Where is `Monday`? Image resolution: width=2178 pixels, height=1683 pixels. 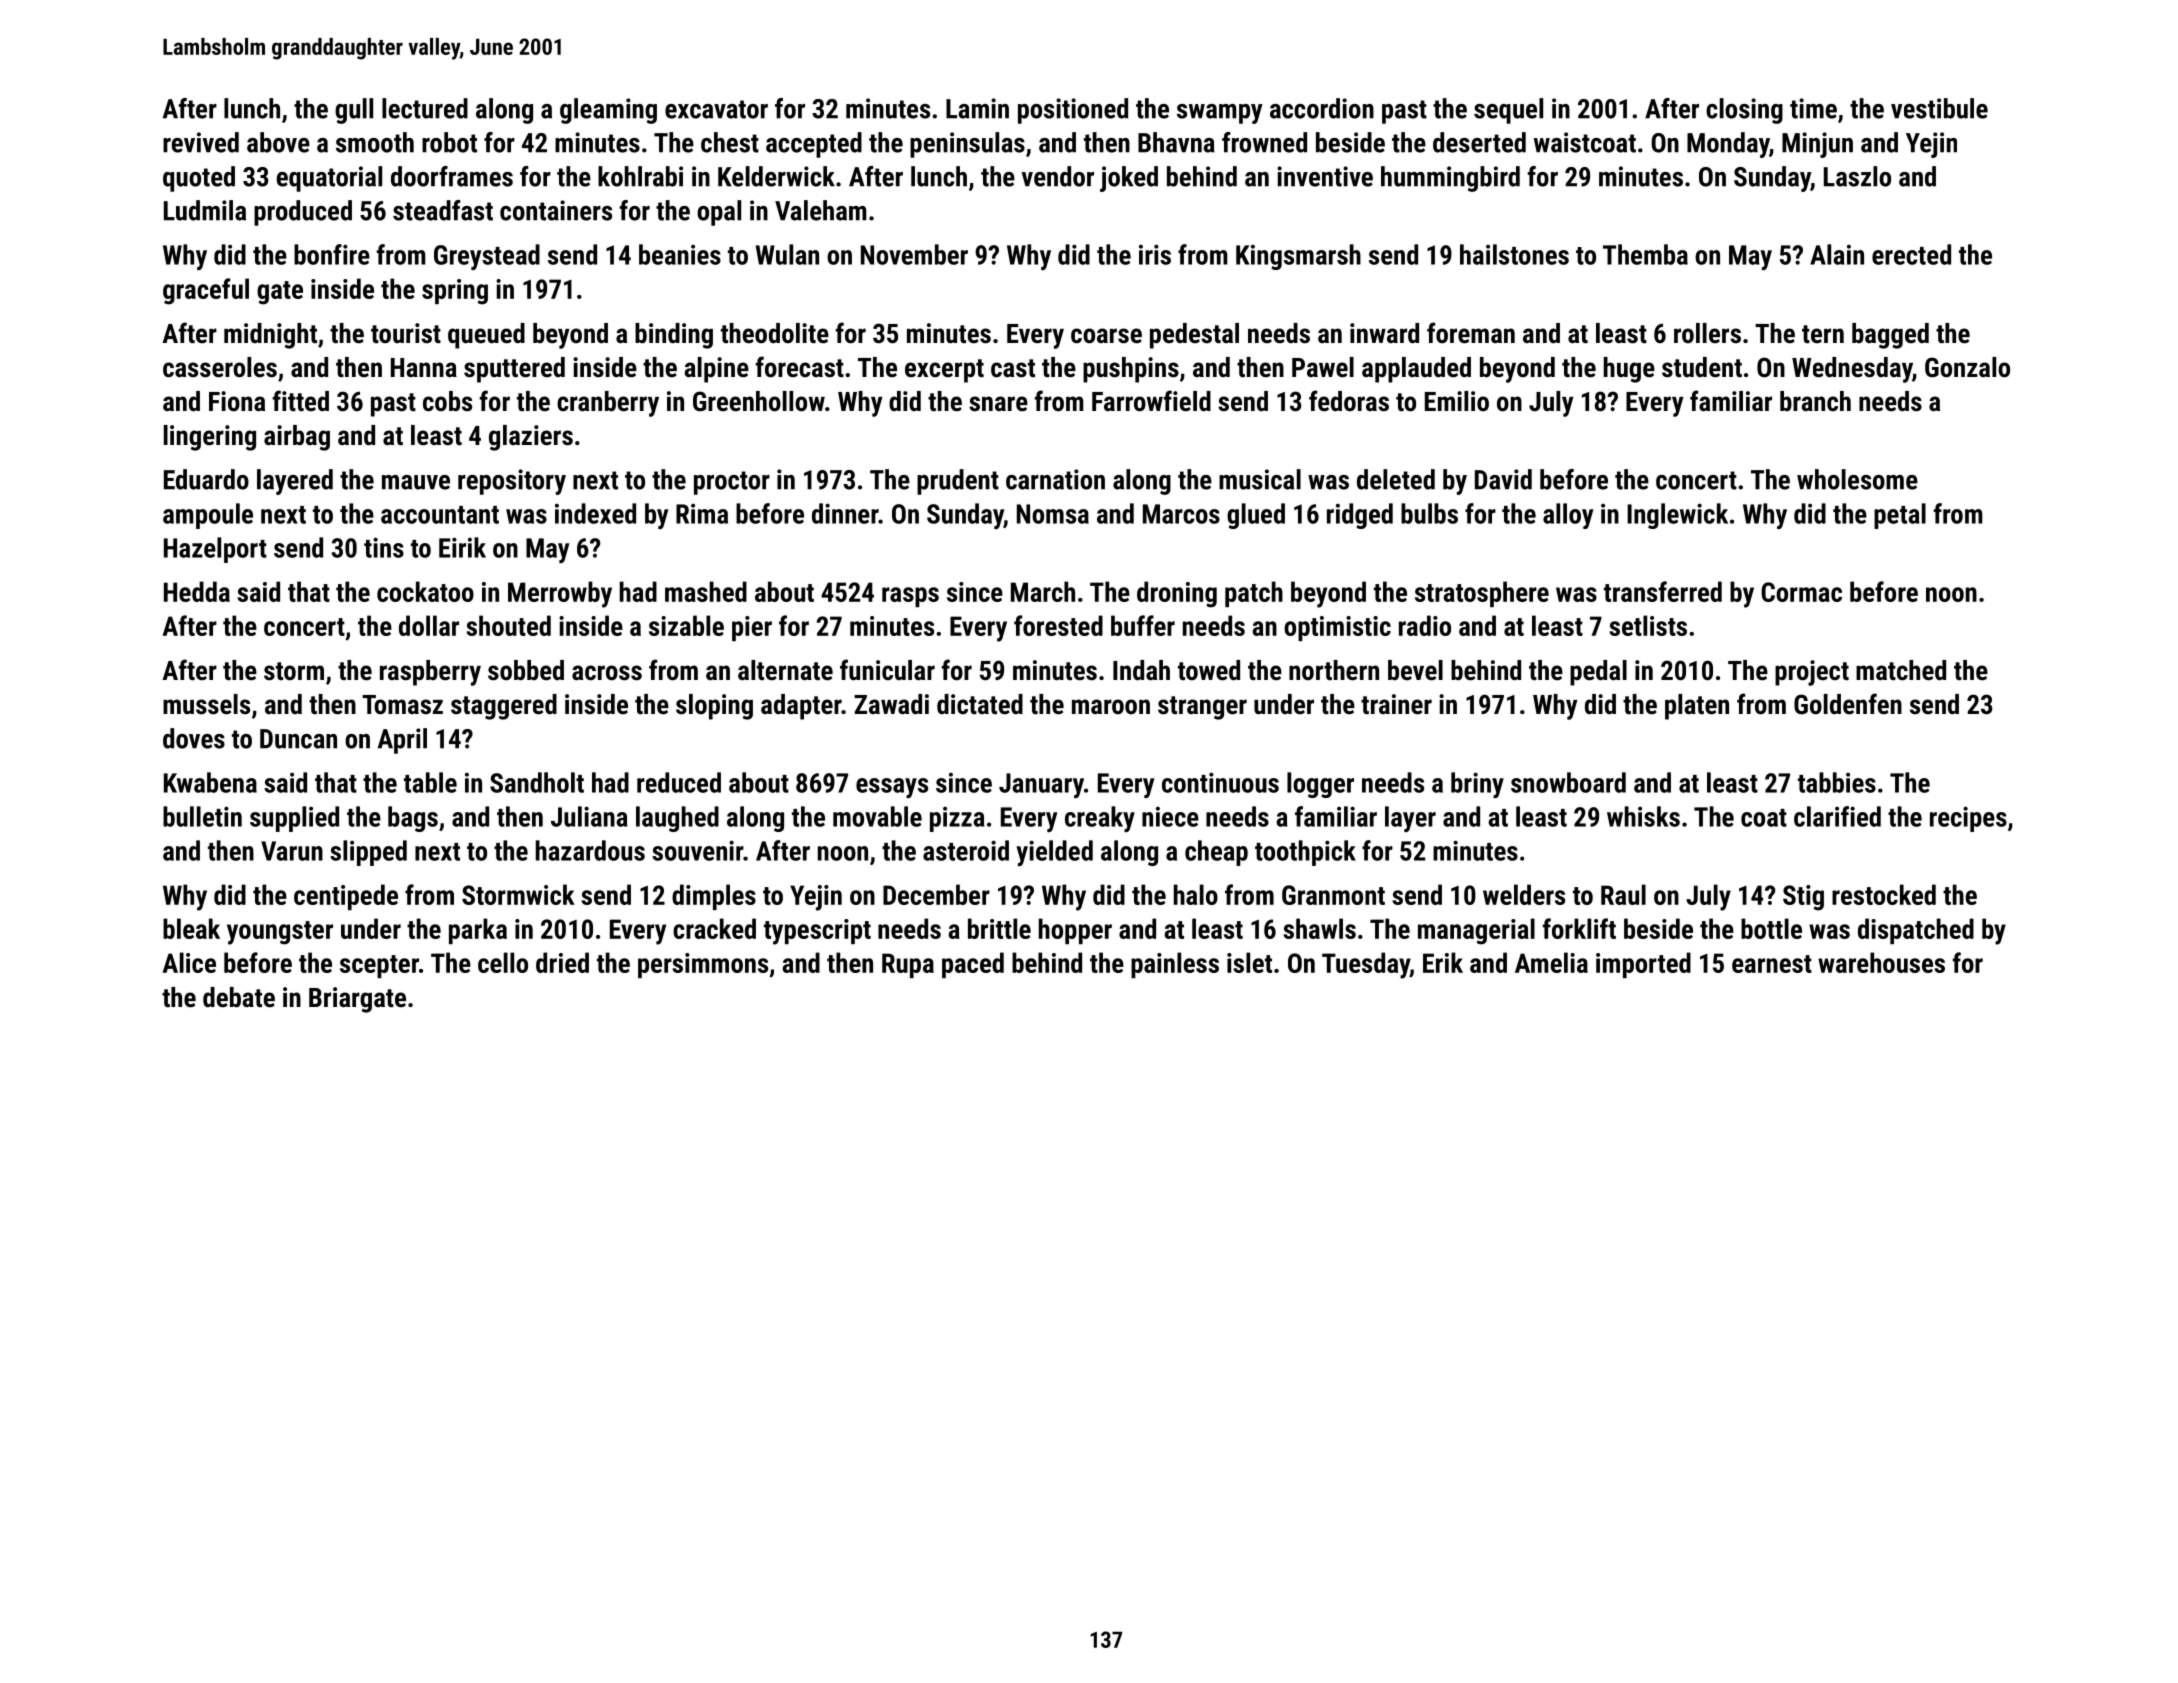 Monday is located at coordinates (1728, 145).
